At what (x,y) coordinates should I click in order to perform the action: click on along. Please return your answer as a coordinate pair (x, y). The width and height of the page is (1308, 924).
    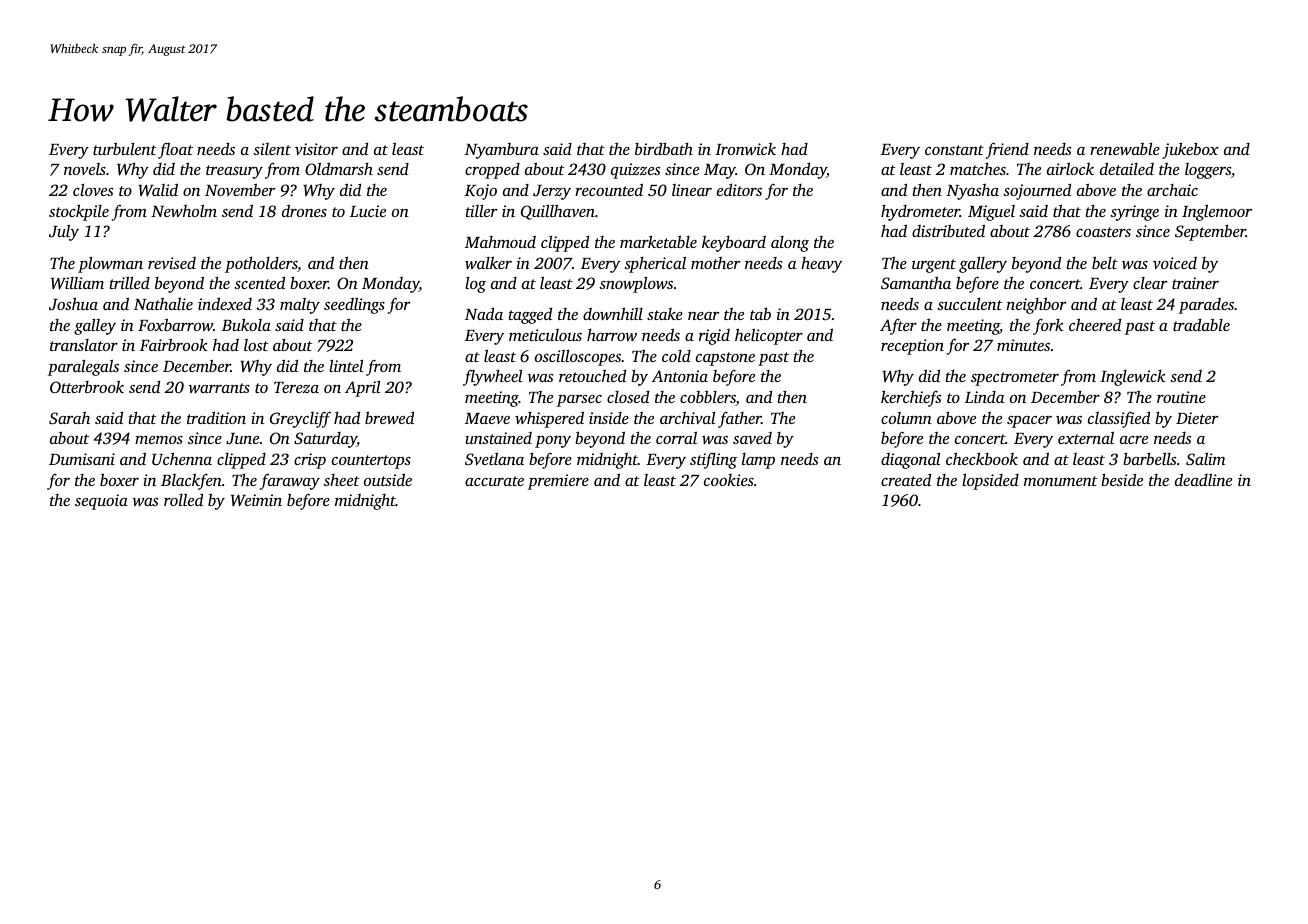
    Looking at the image, I should click on (790, 244).
